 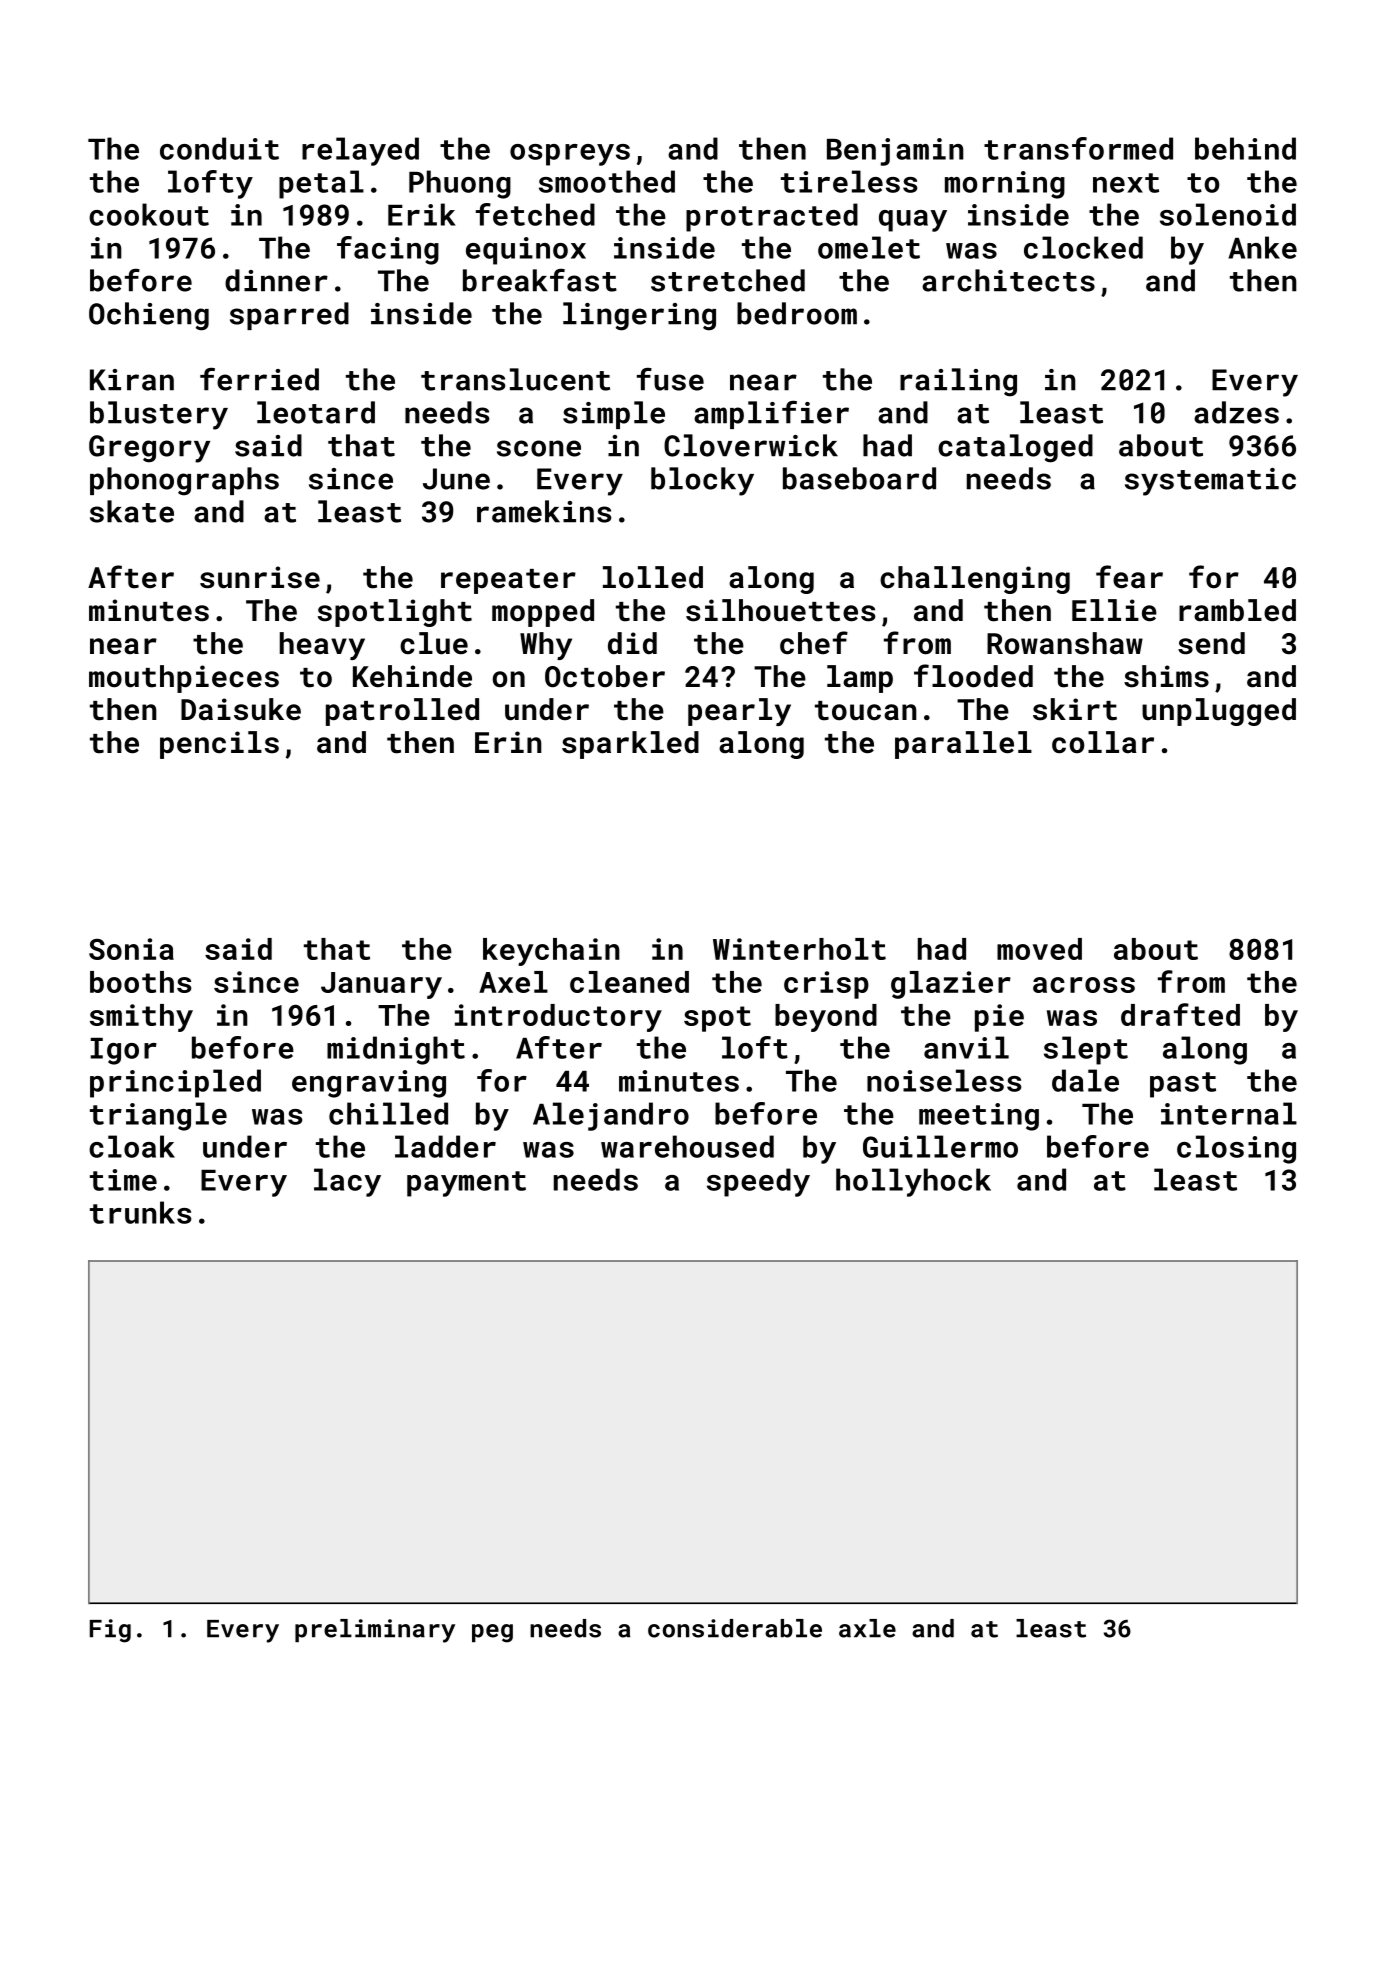 I want to click on ospreys, so click(x=570, y=155).
